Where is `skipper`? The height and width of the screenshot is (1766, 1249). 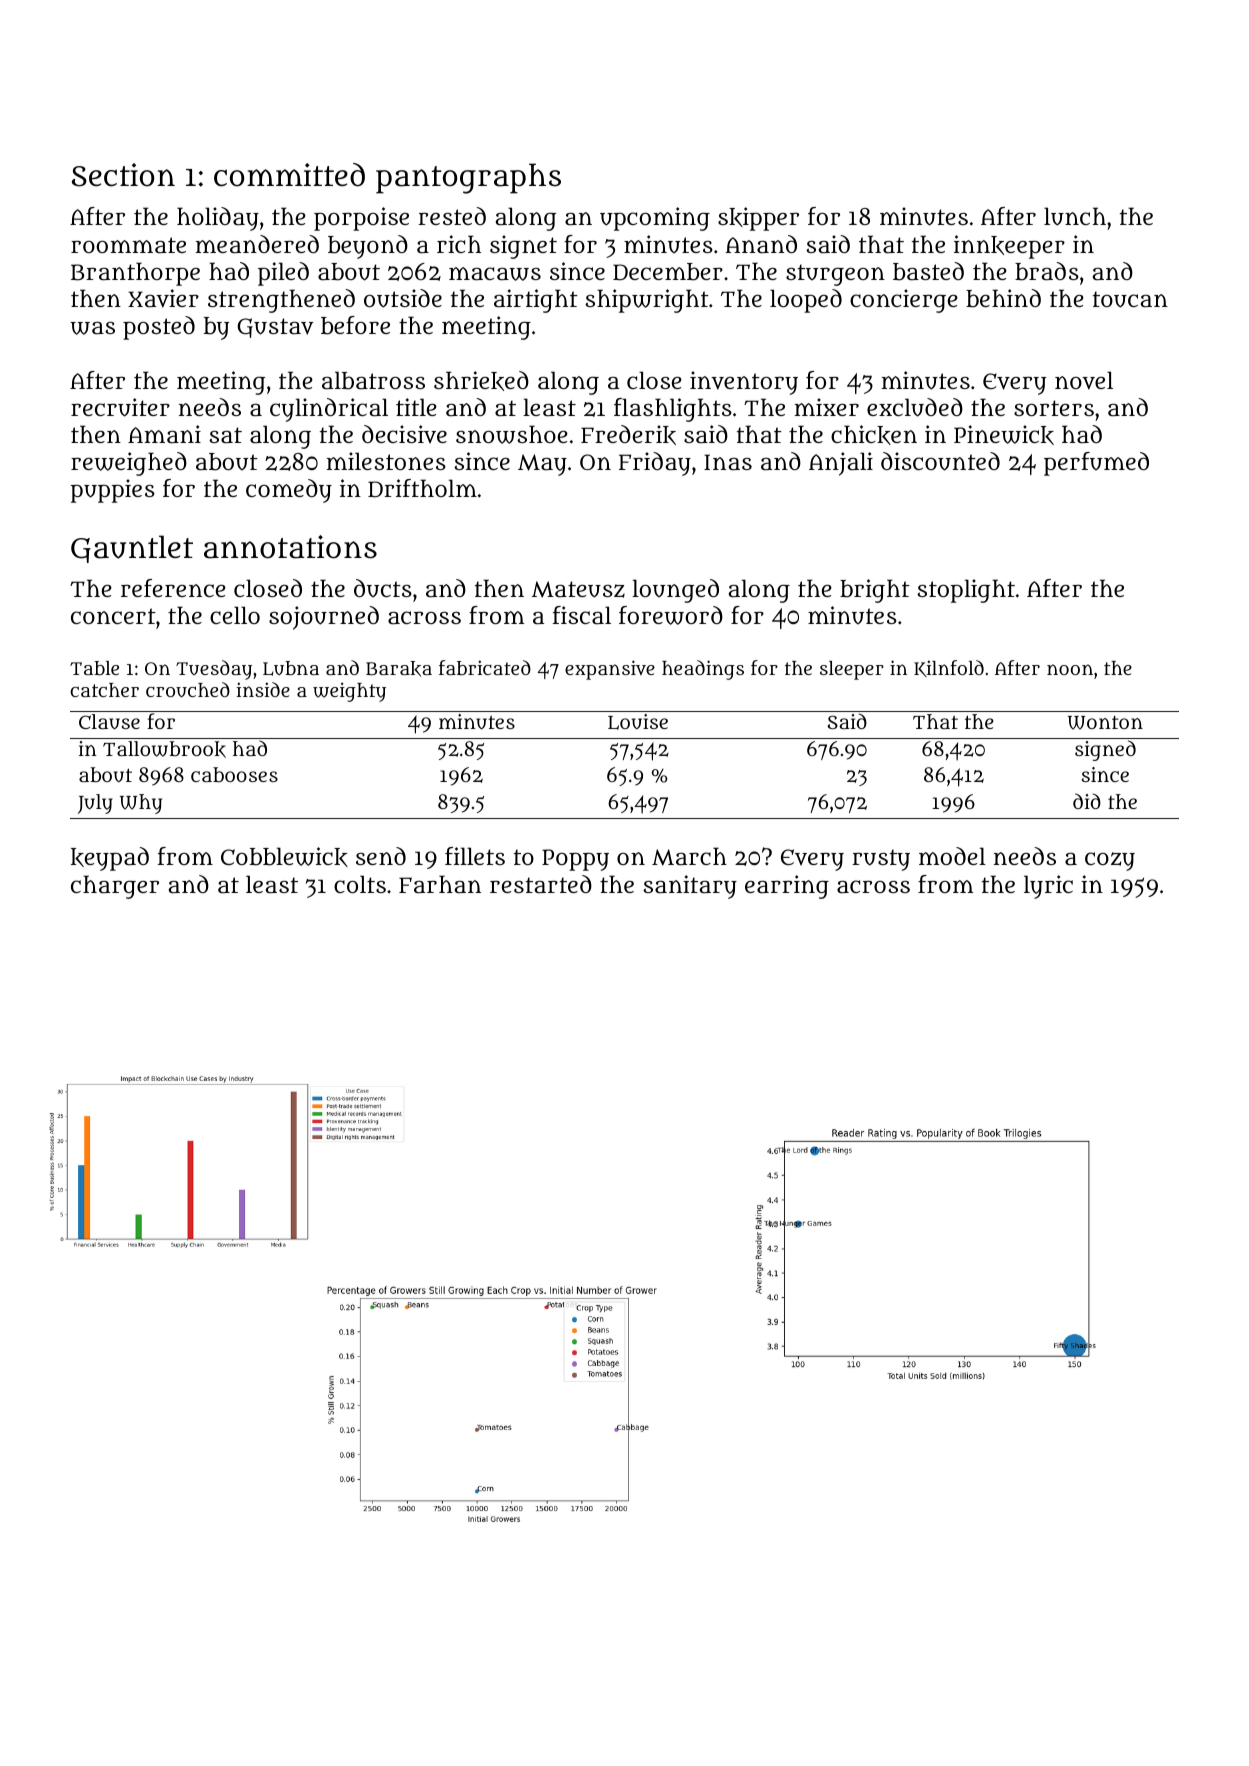
skipper is located at coordinates (758, 219).
